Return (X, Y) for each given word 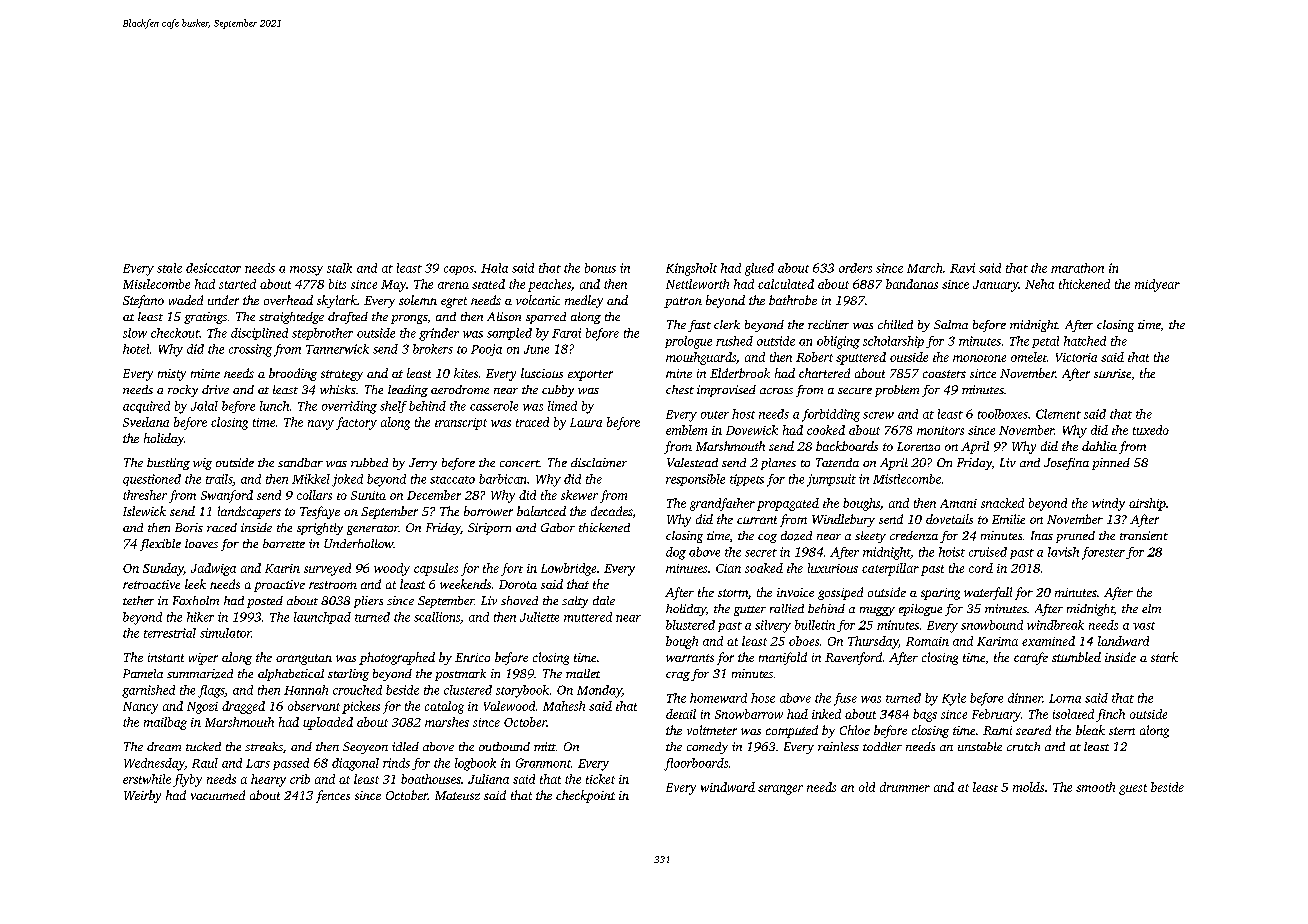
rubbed (369, 462)
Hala (494, 268)
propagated (788, 504)
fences (333, 796)
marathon (1077, 268)
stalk (339, 268)
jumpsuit (831, 480)
